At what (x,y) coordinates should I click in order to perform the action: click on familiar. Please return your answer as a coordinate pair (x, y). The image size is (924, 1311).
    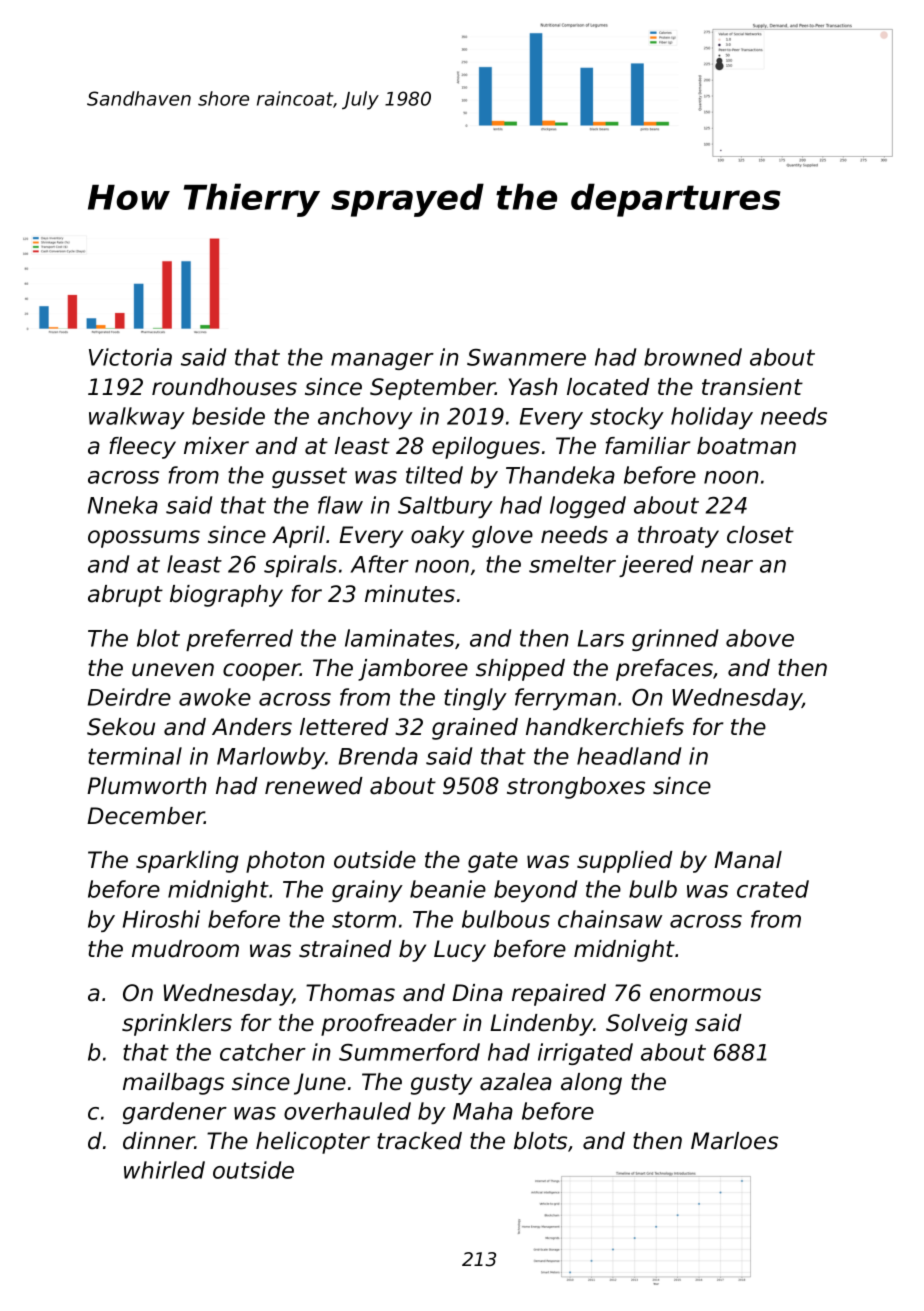
    Looking at the image, I should click on (648, 446).
